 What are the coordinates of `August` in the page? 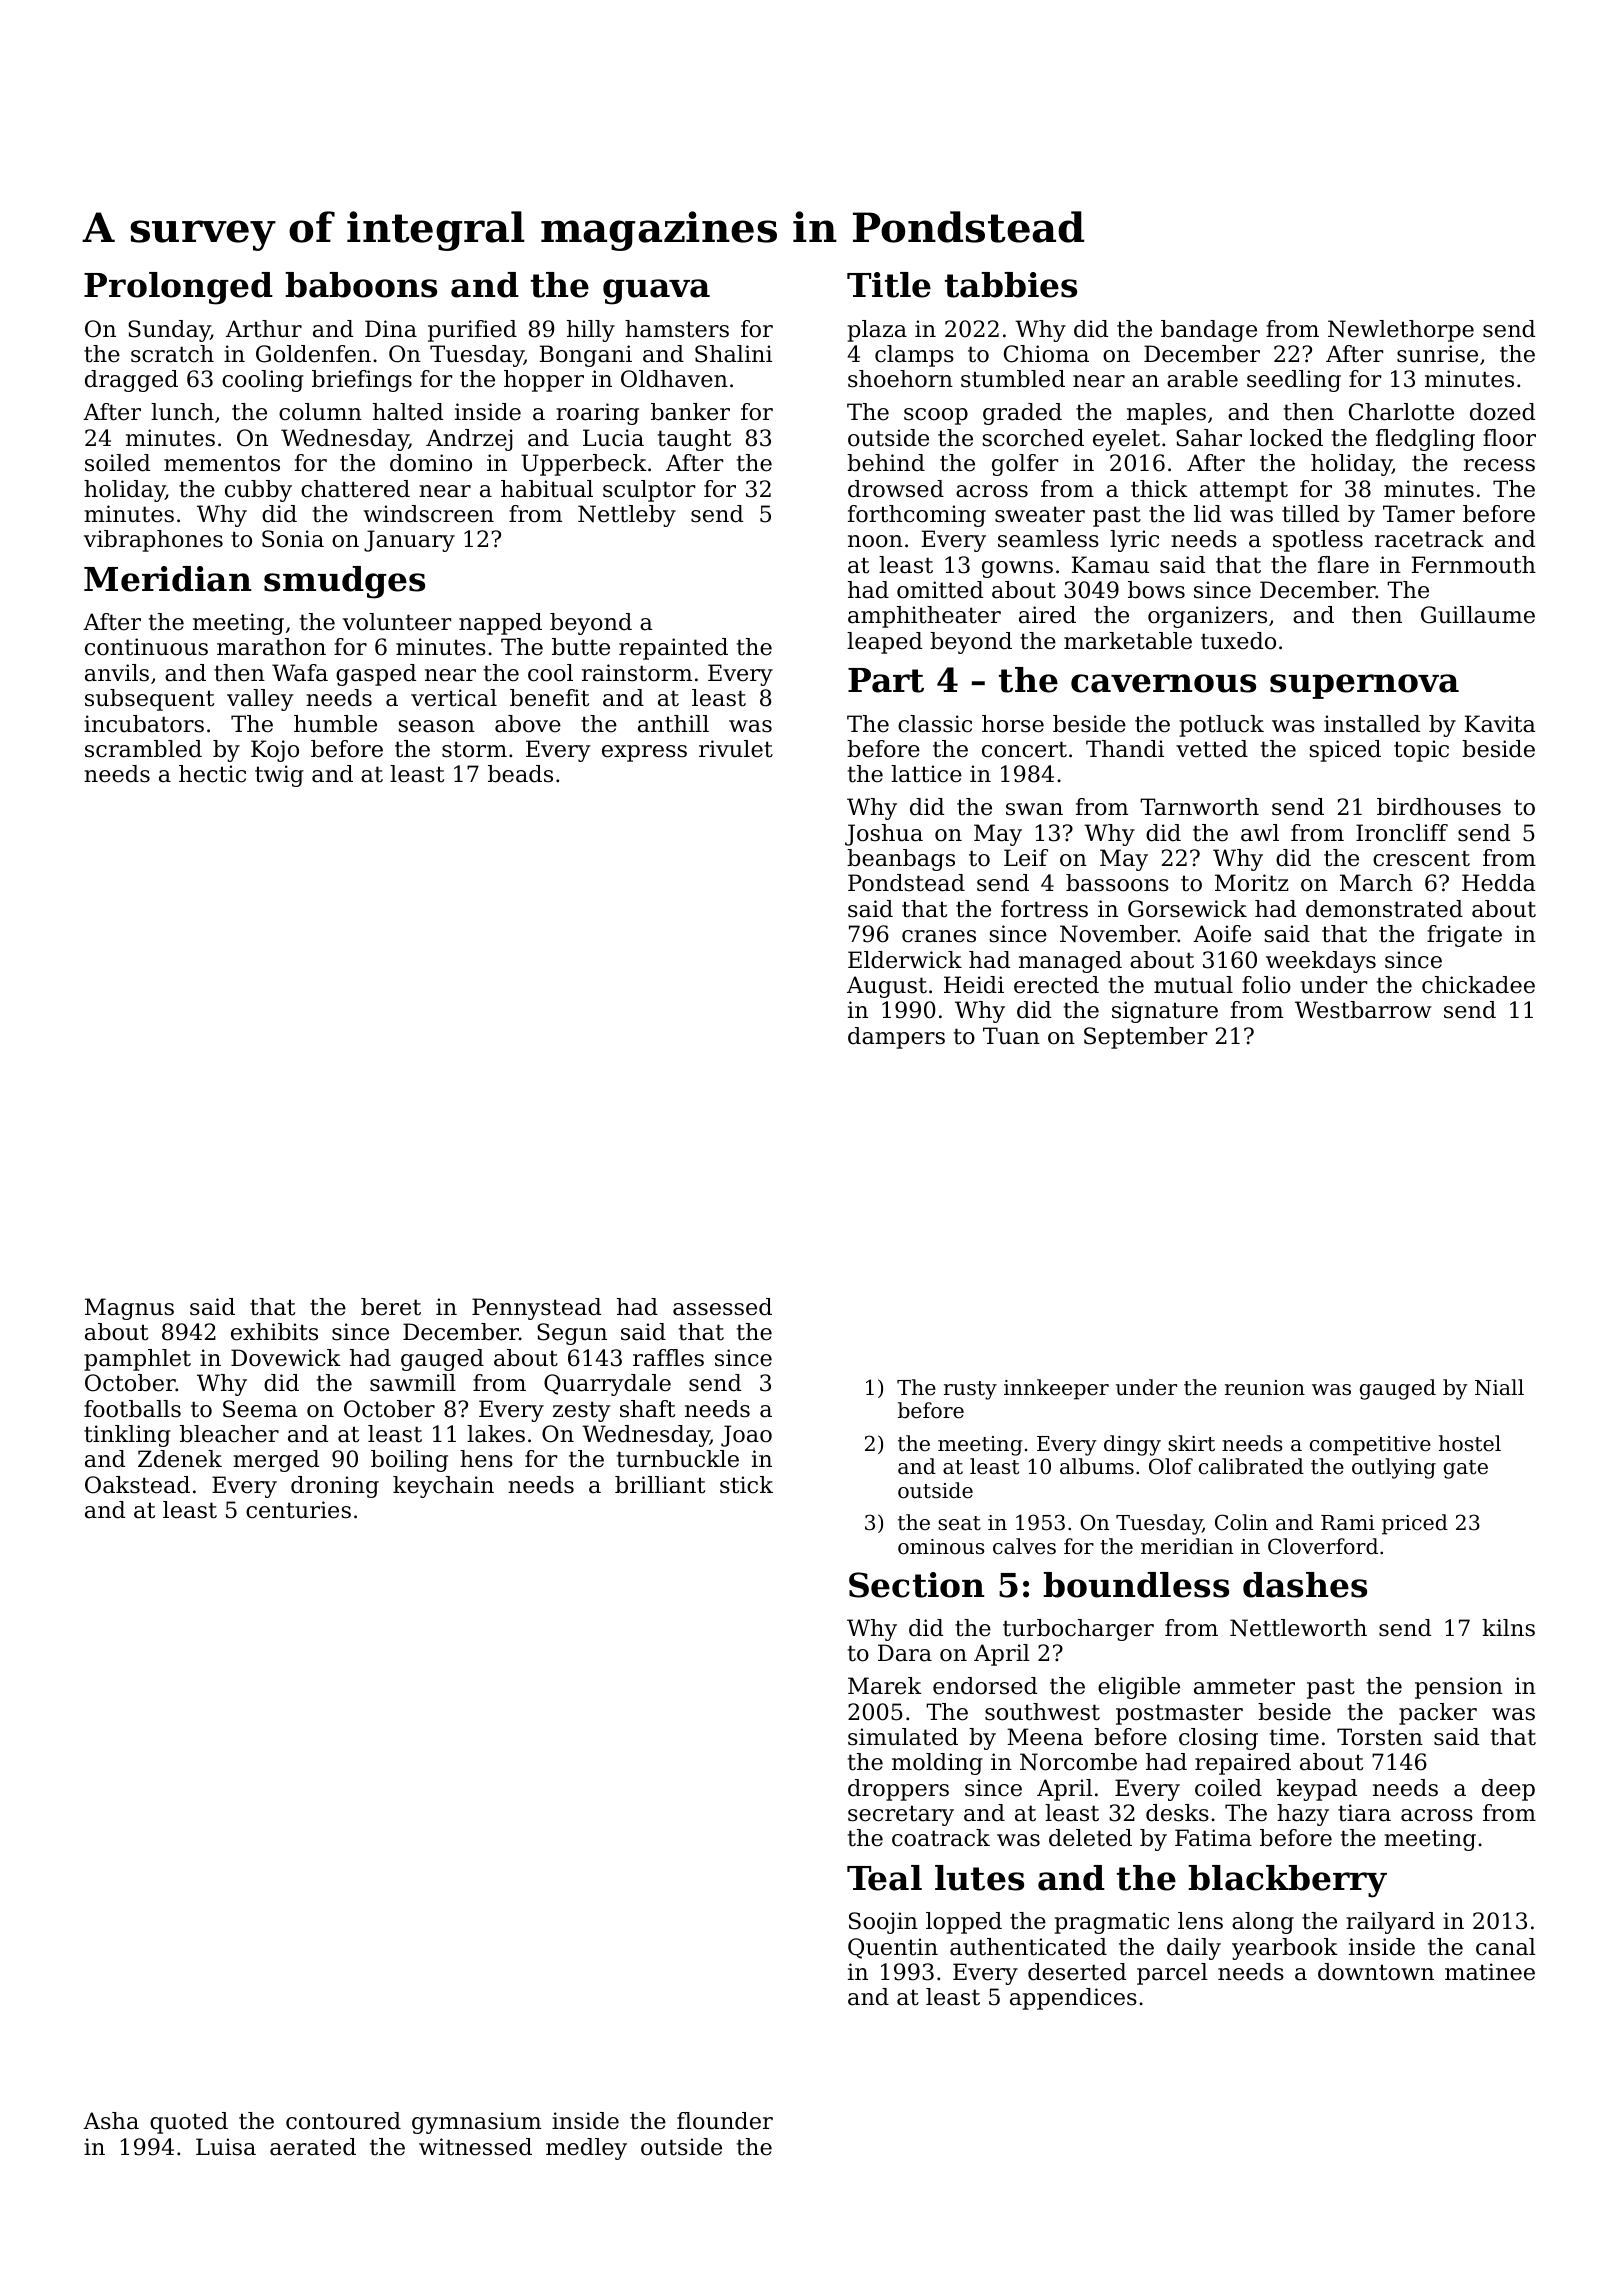 It's located at (887, 987).
